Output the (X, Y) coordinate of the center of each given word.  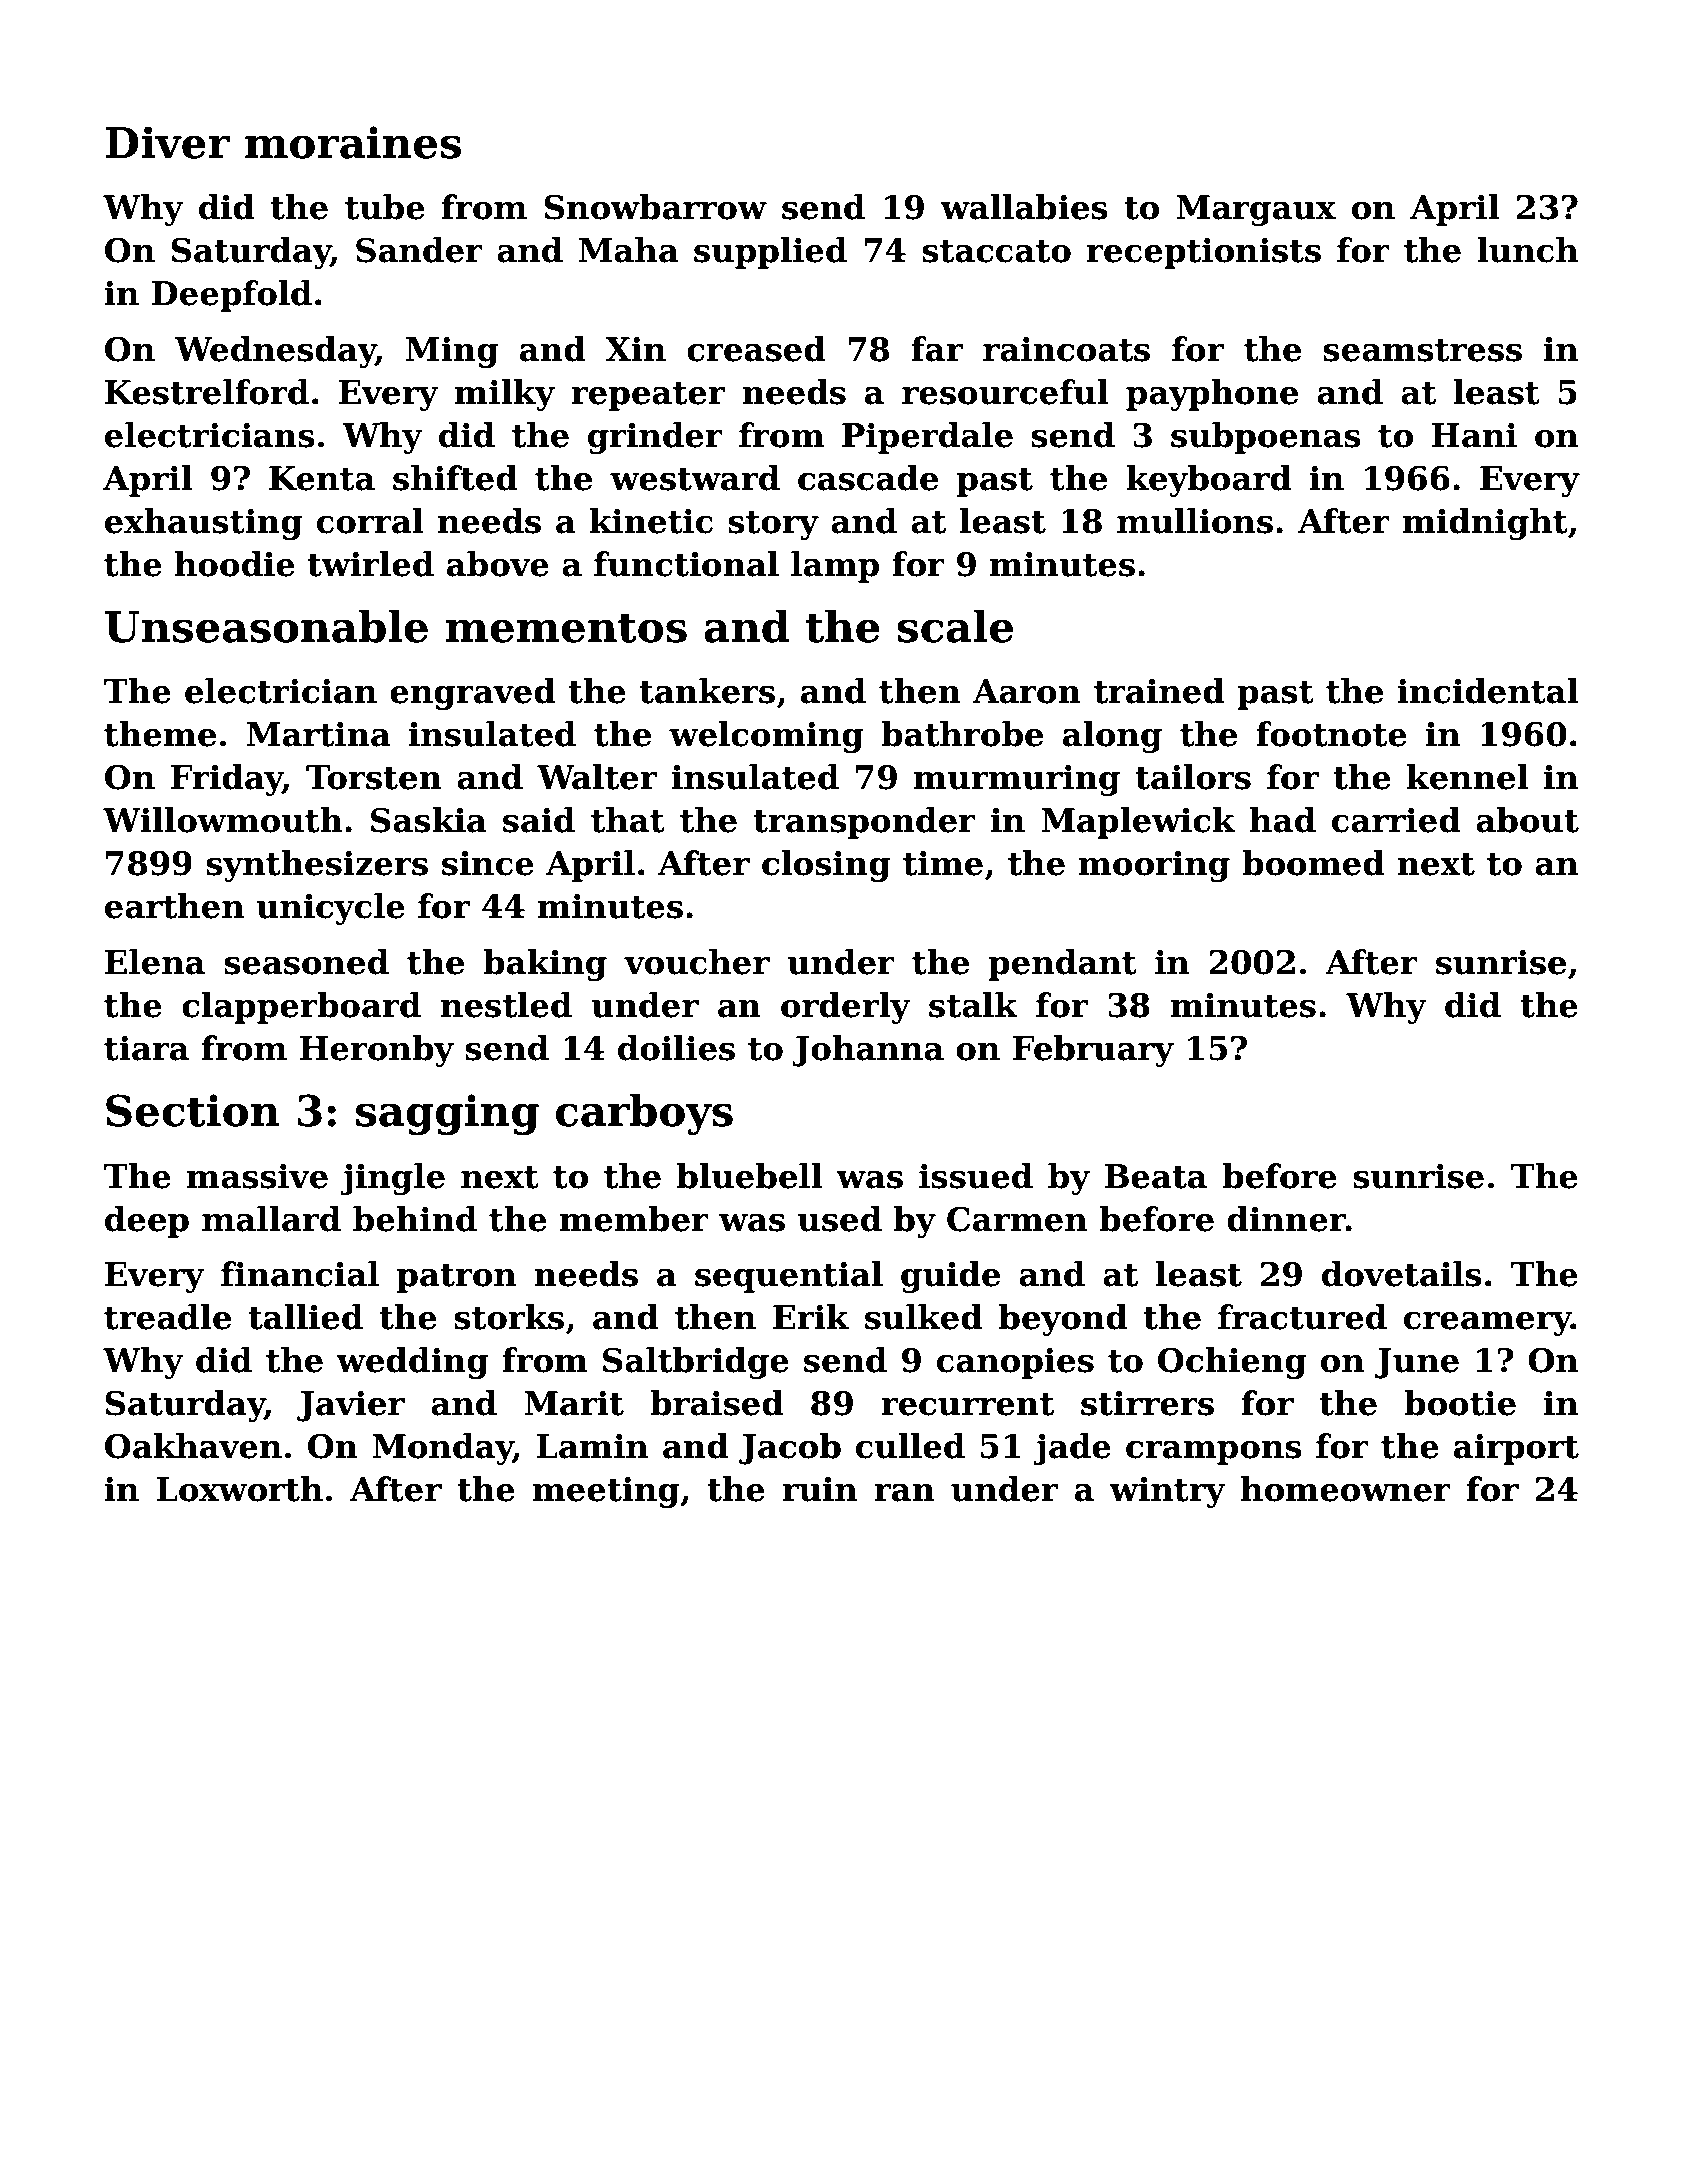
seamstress (1422, 350)
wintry (1167, 1492)
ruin (819, 1489)
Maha (629, 250)
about (1527, 820)
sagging (447, 1114)
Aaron (1027, 691)
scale (955, 626)
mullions (1195, 521)
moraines (353, 142)
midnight (1485, 524)
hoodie (235, 564)
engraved (473, 694)
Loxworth (239, 1489)
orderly (846, 1008)
